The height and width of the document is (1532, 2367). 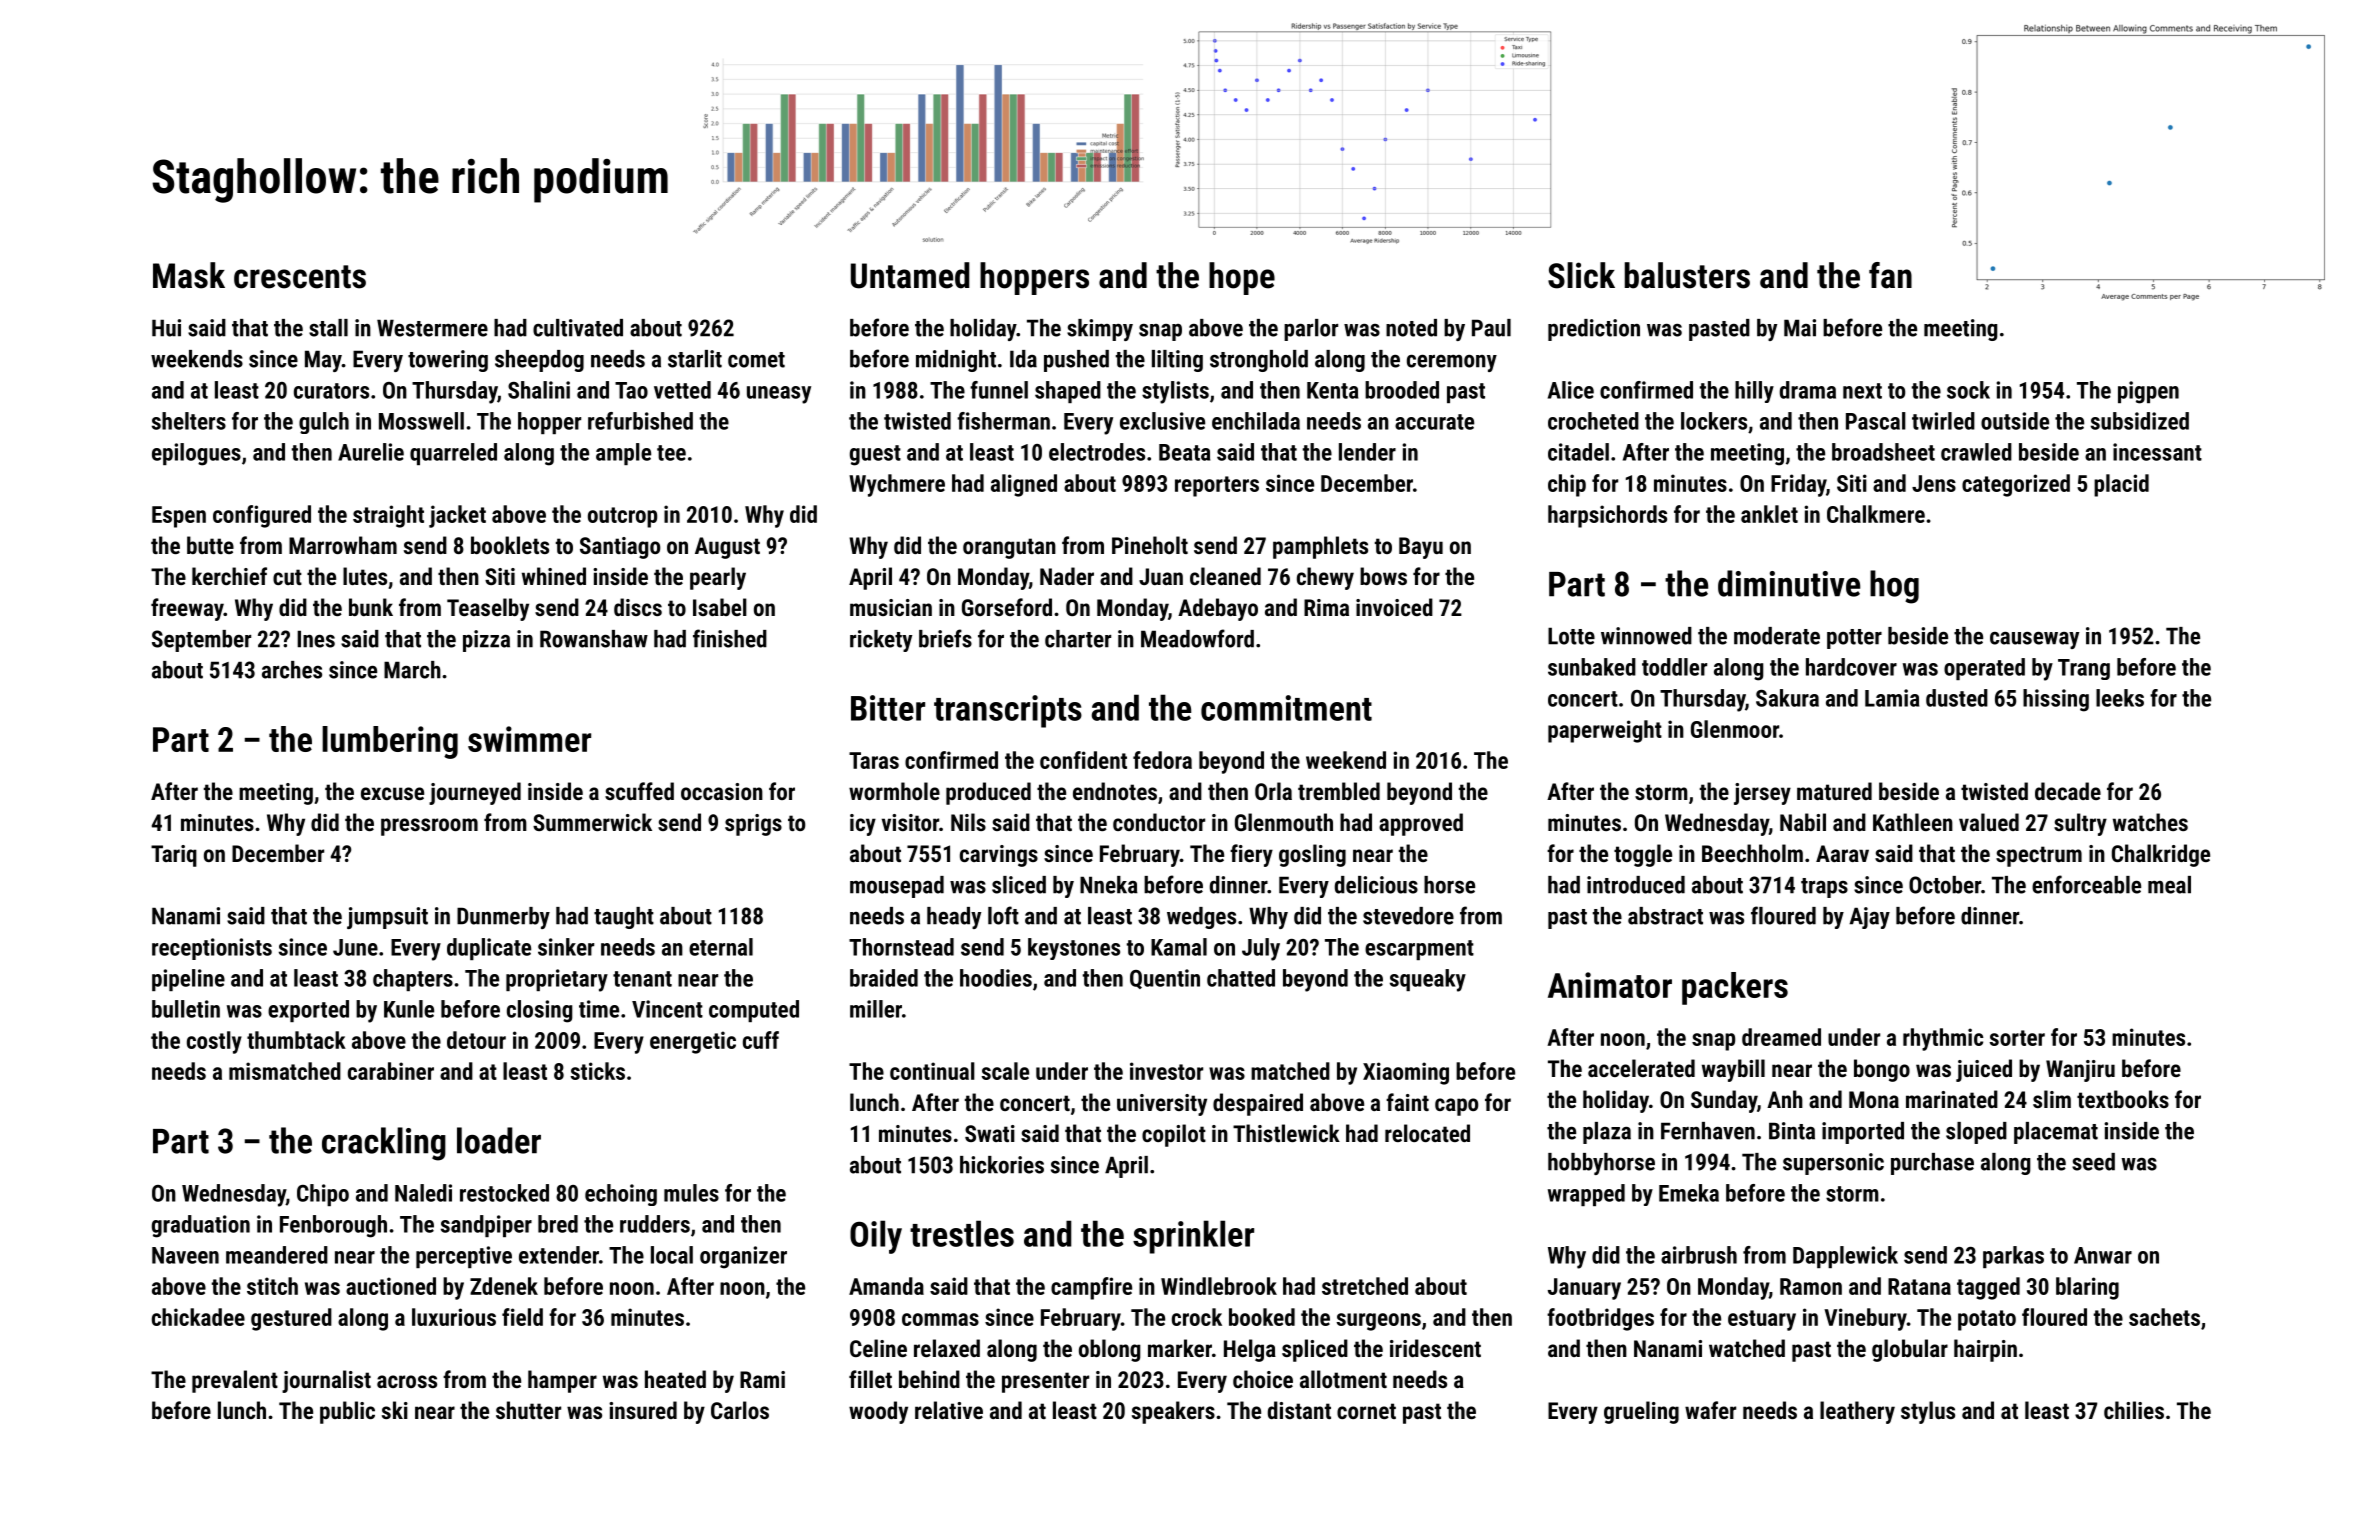 I want to click on squeaky, so click(x=1428, y=980).
